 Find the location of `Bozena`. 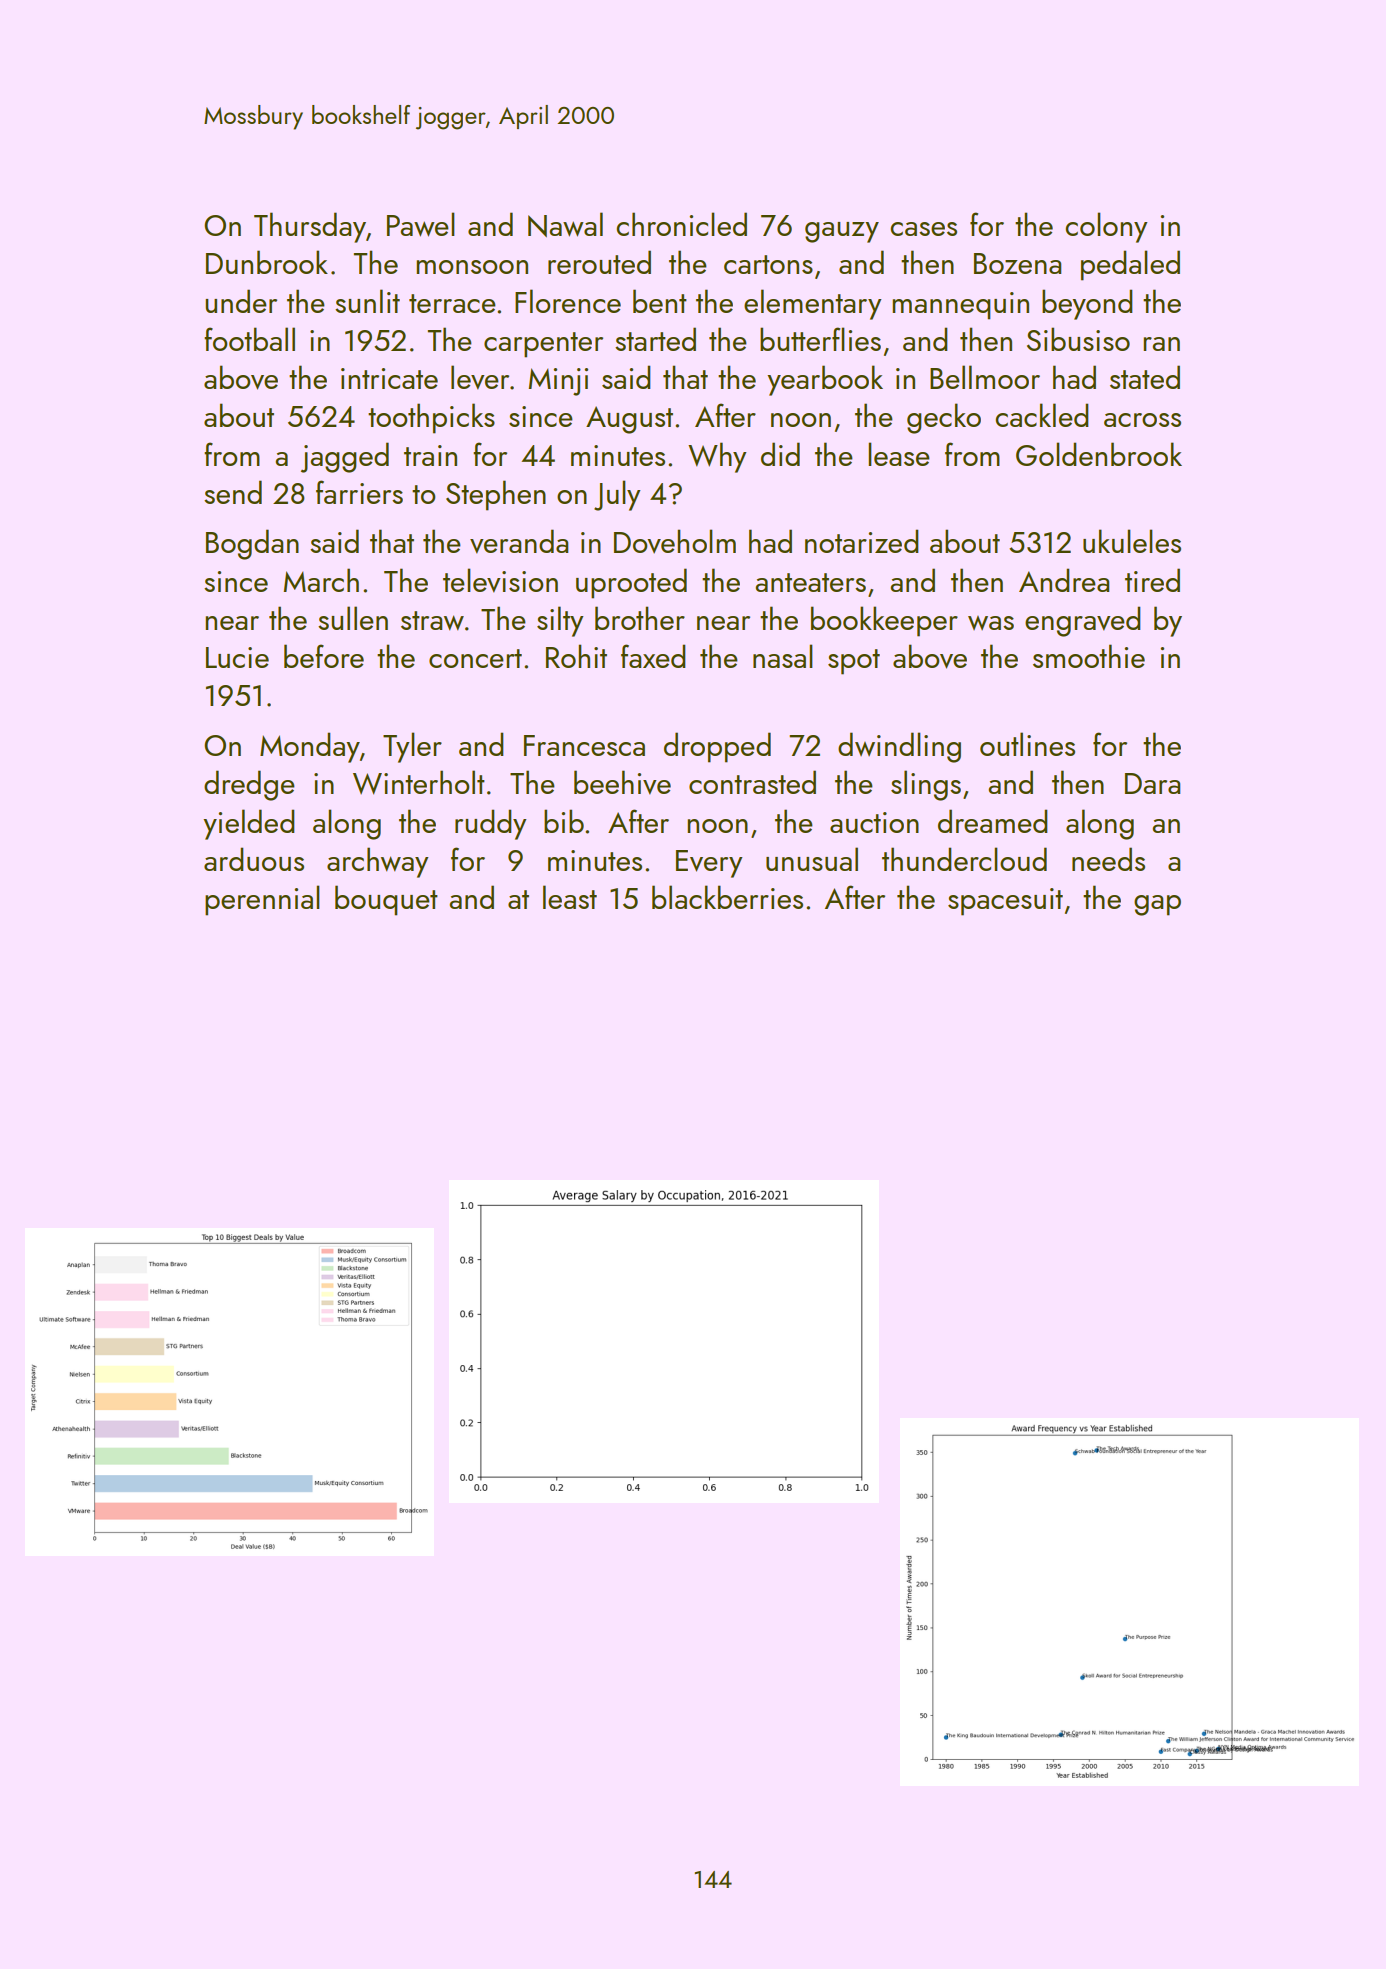

Bozena is located at coordinates (1017, 263).
